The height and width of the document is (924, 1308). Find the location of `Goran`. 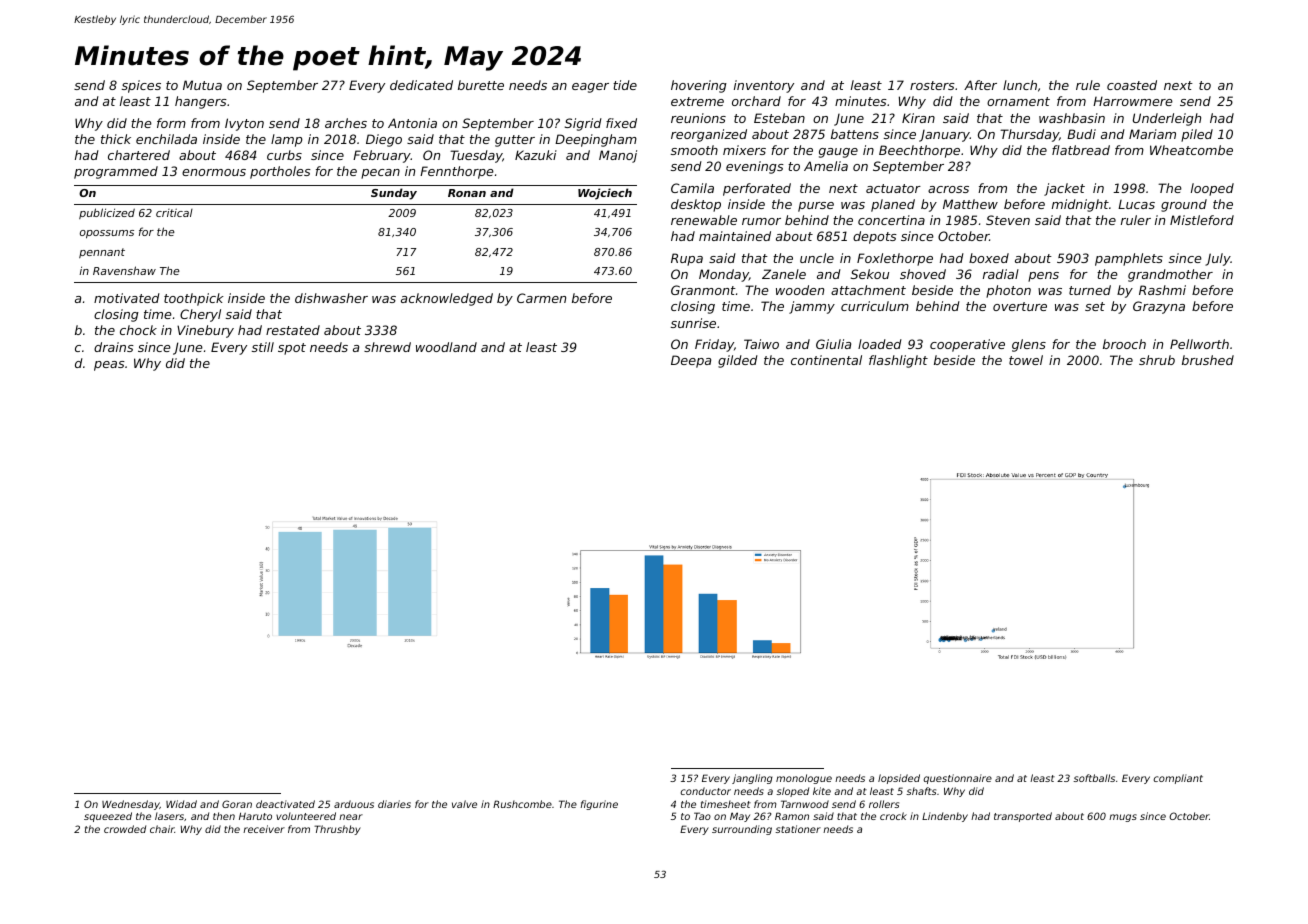

Goran is located at coordinates (237, 804).
